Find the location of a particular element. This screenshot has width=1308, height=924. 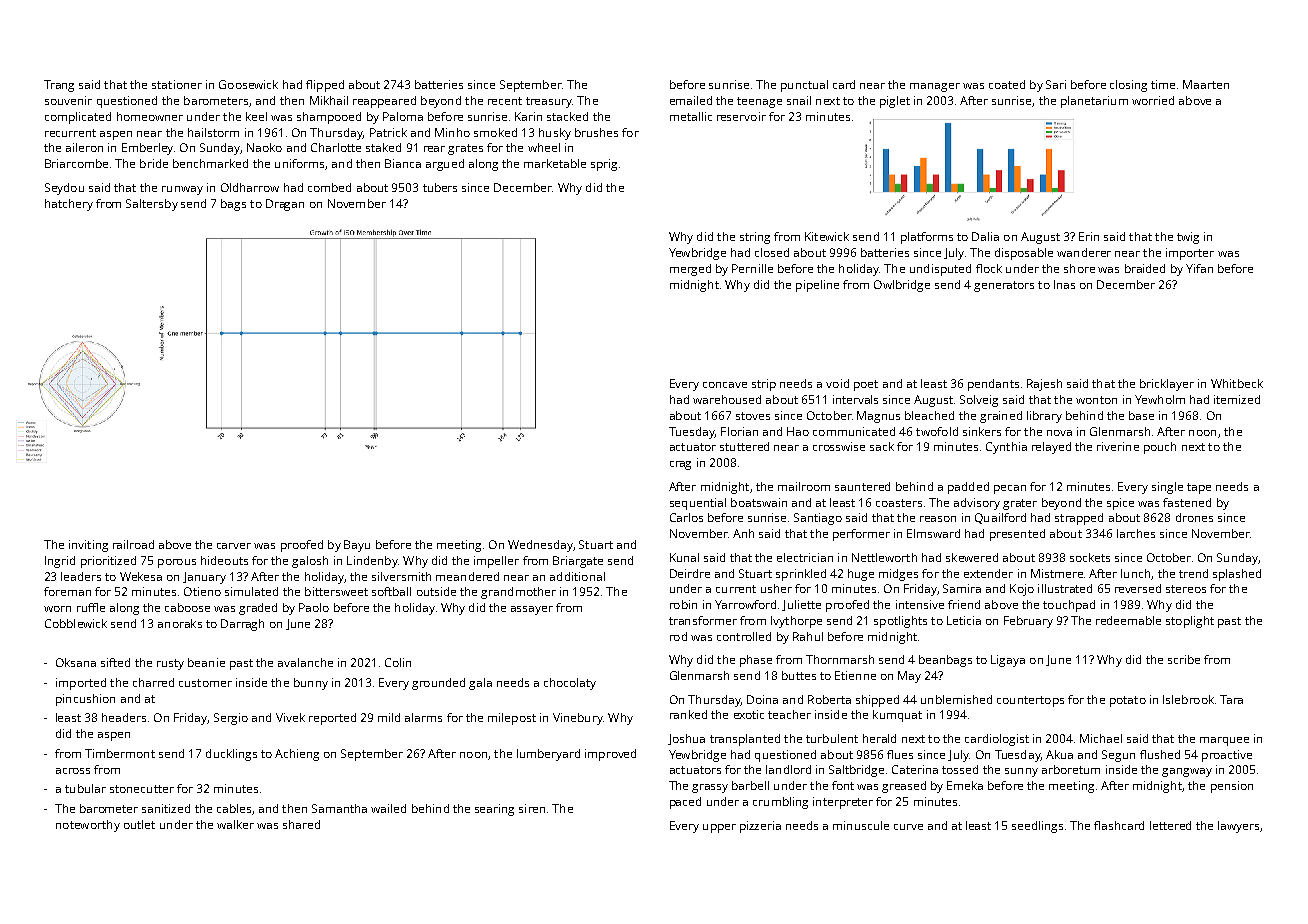

twig is located at coordinates (1188, 238).
